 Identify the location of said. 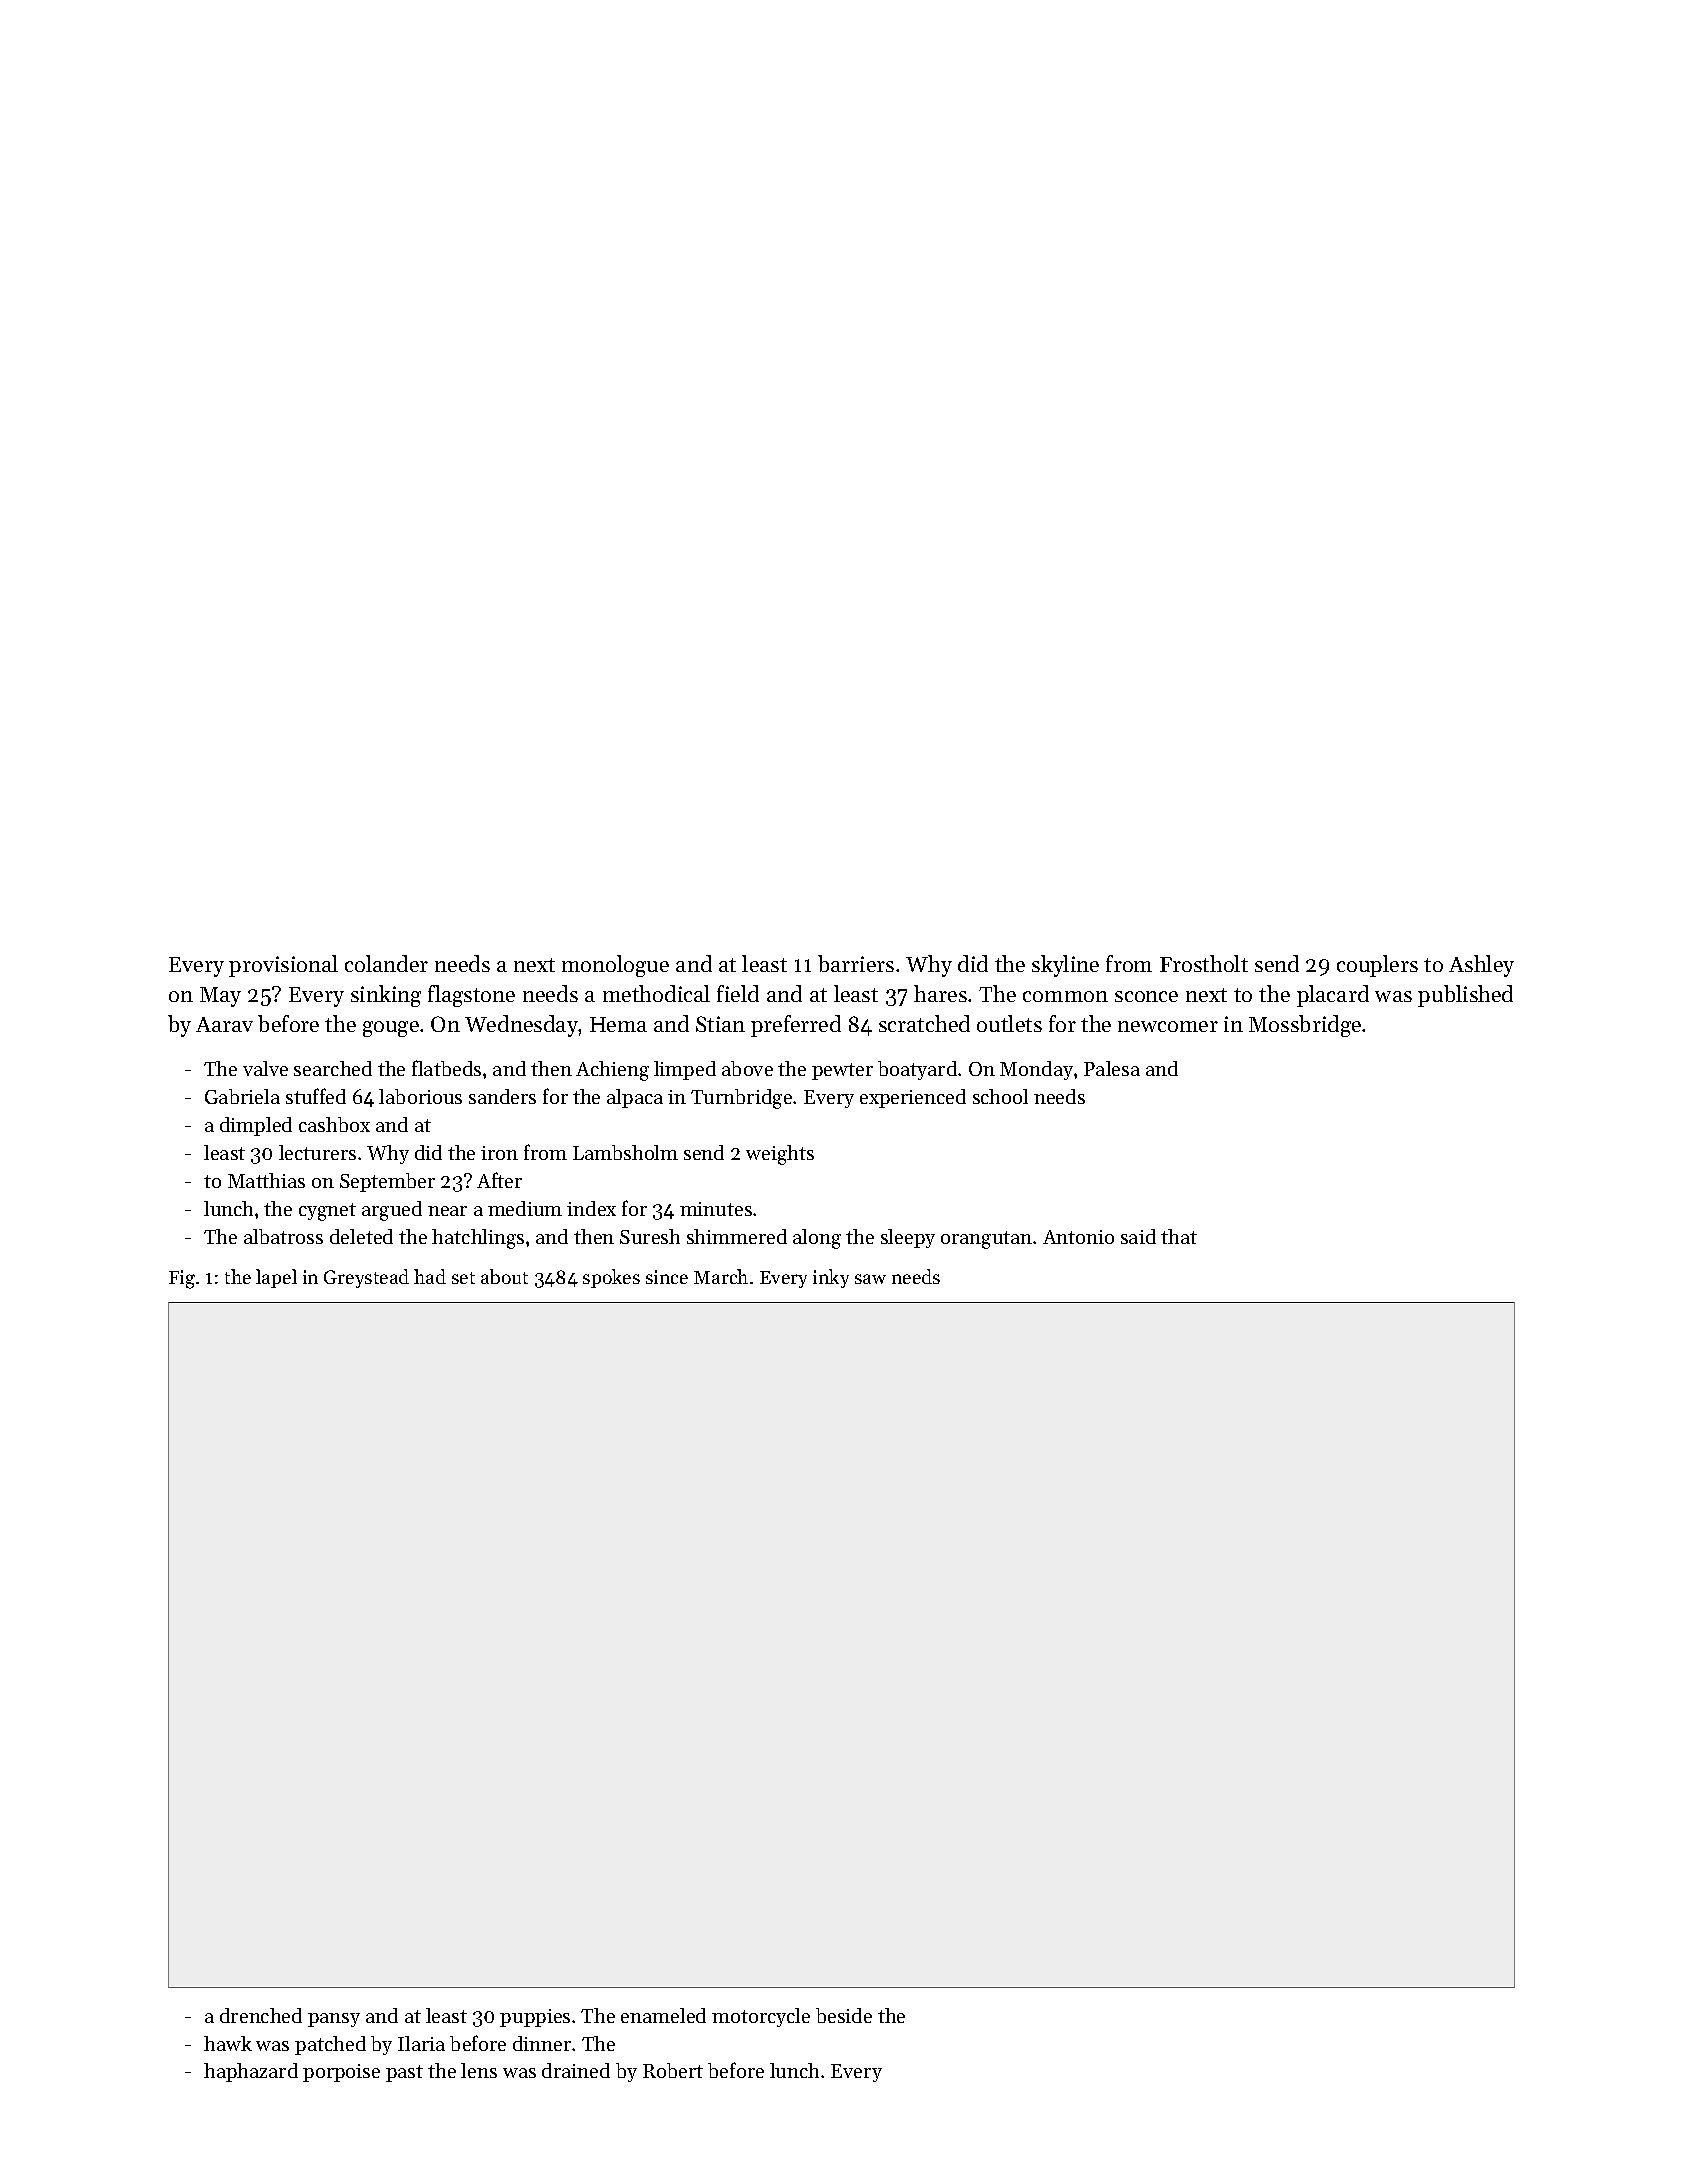
(1138, 1236).
